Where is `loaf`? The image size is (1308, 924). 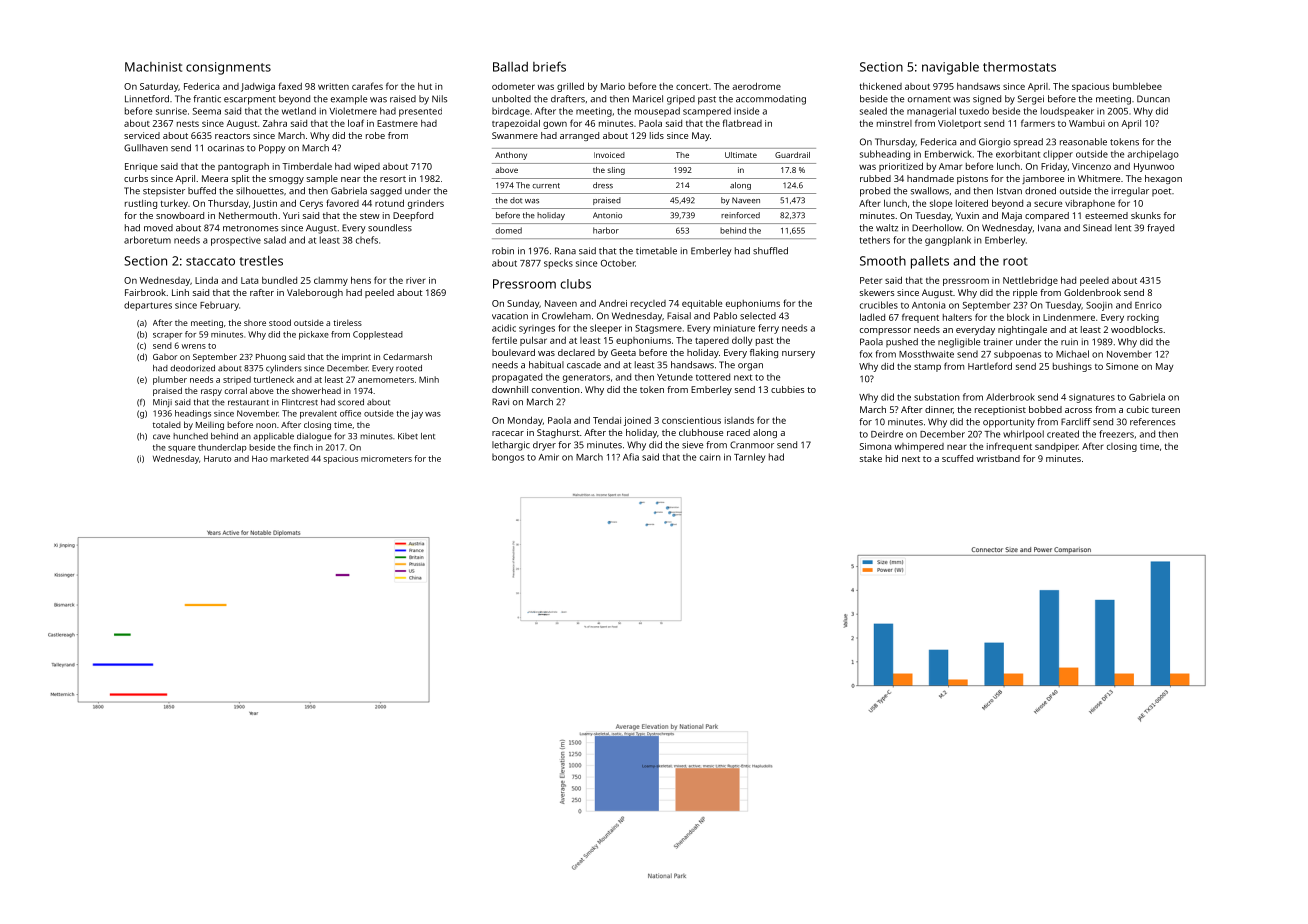 loaf is located at coordinates (356, 123).
